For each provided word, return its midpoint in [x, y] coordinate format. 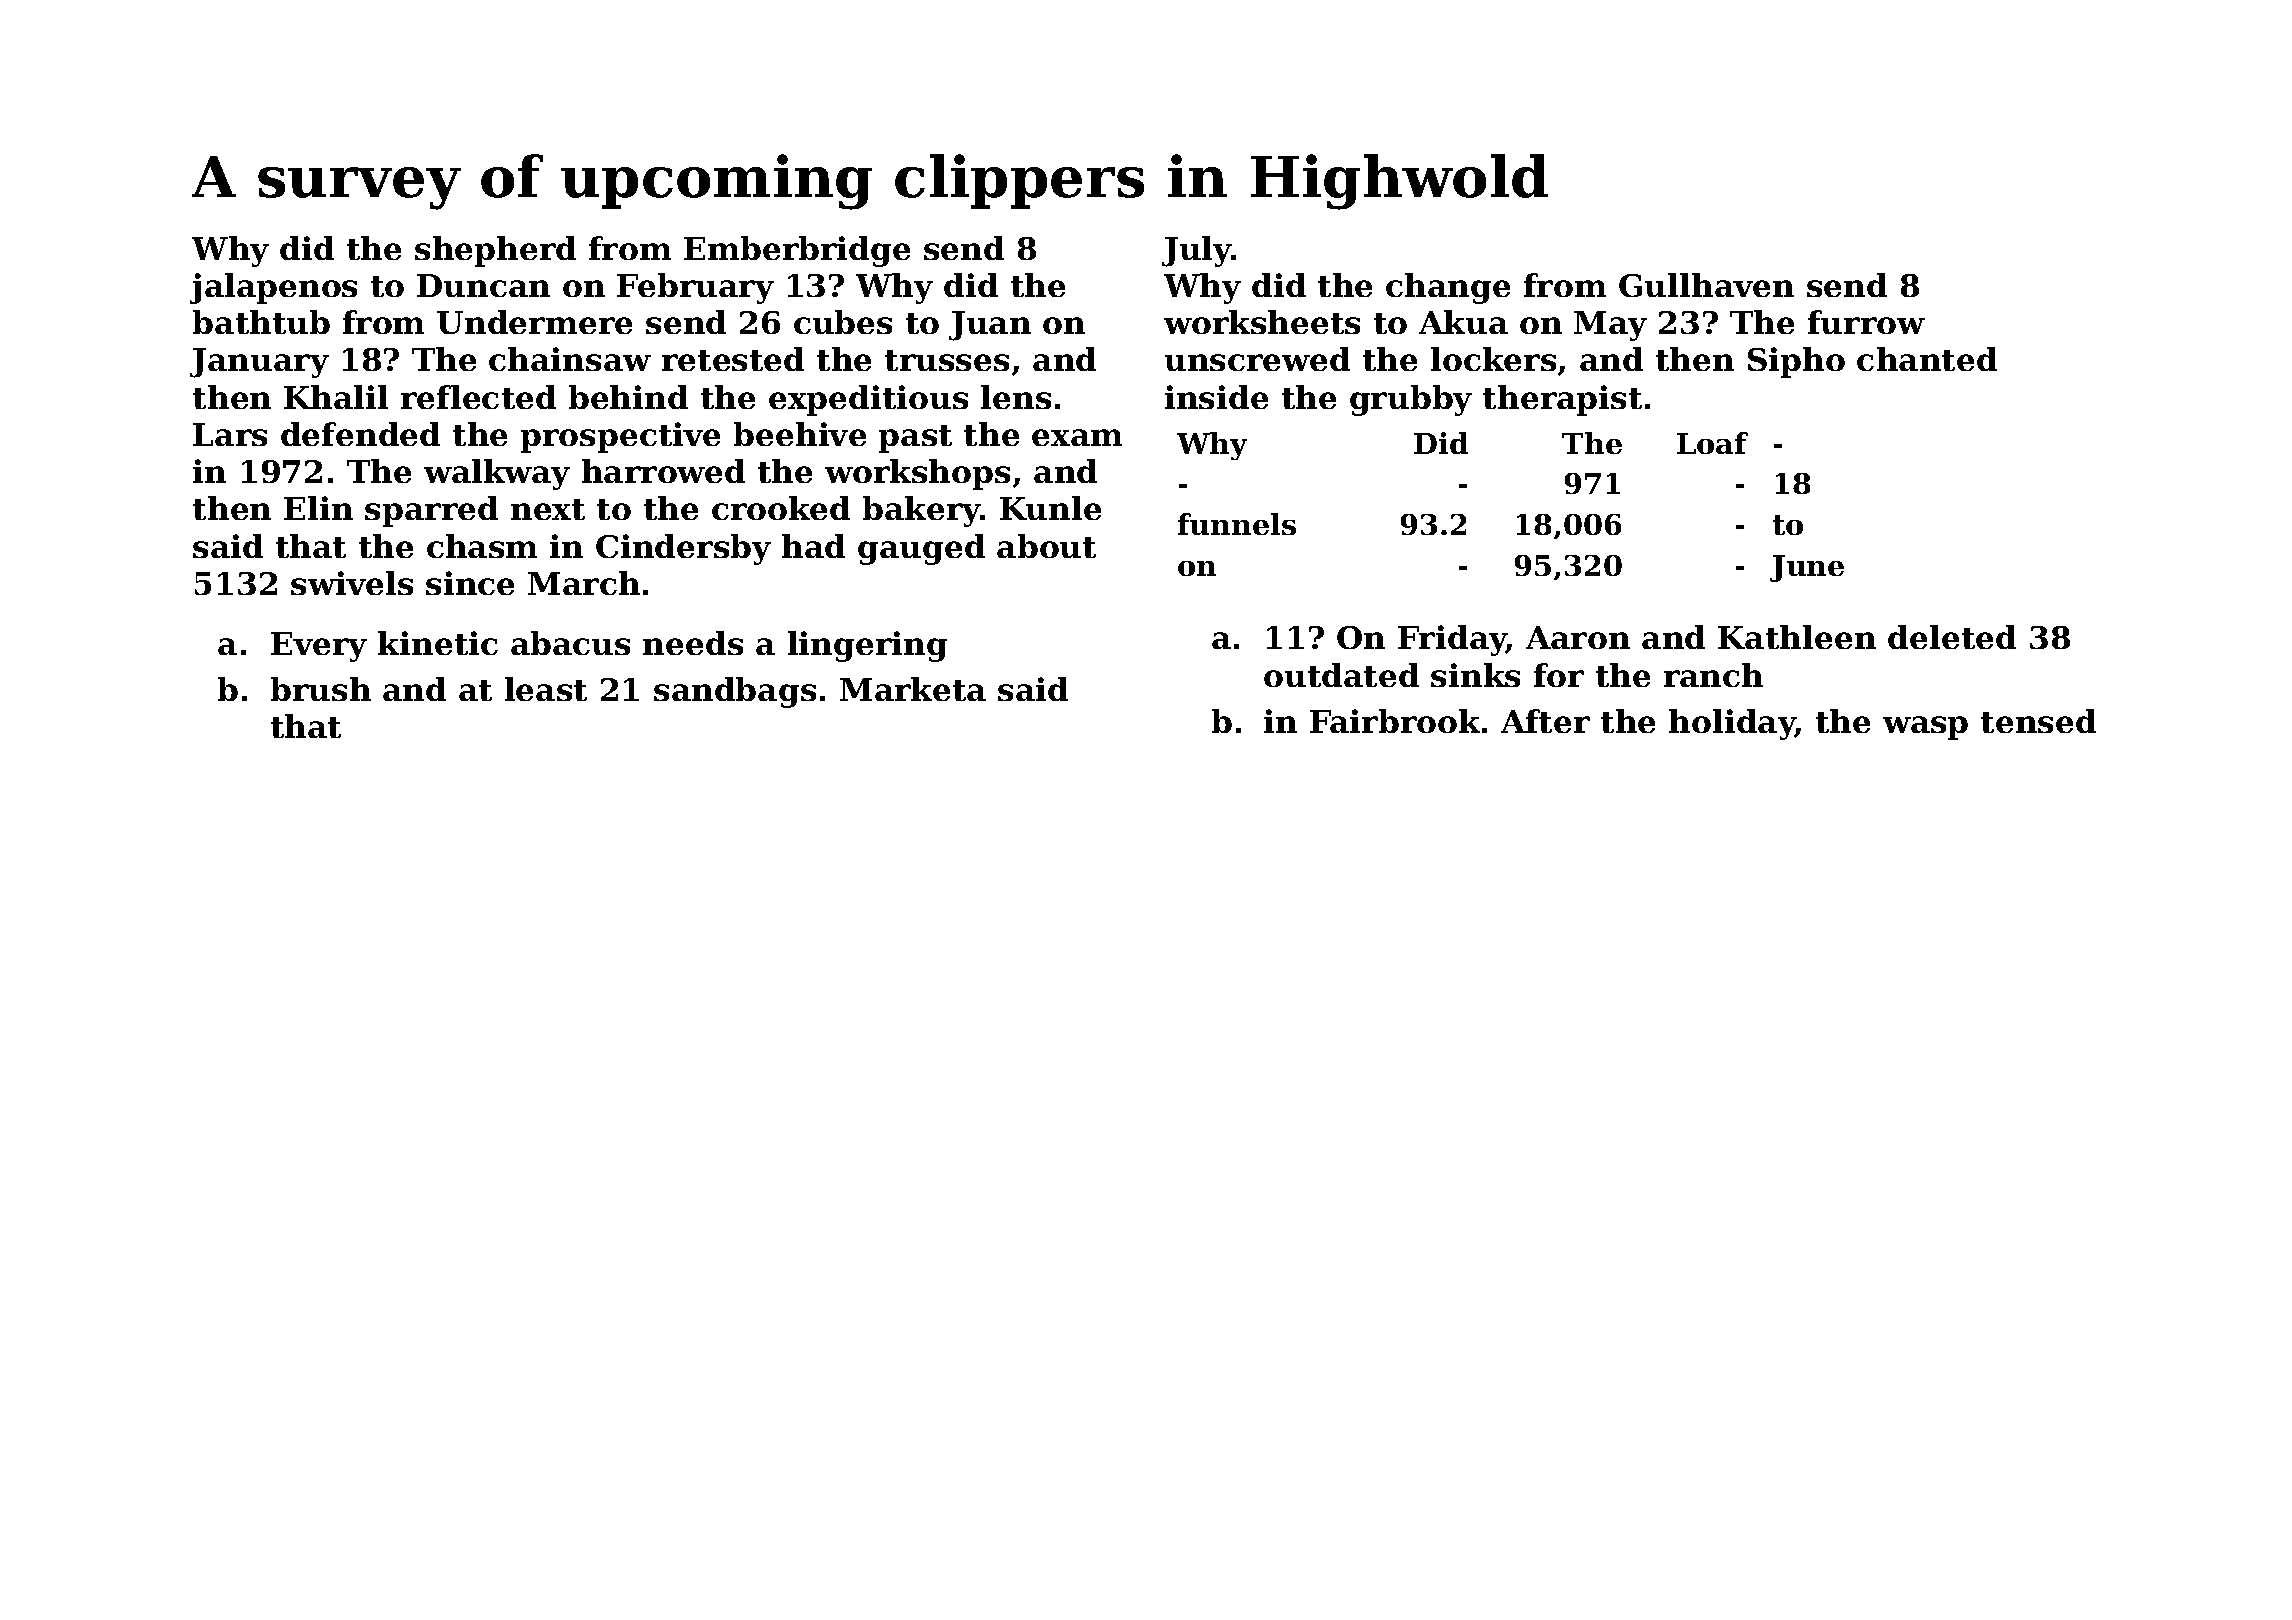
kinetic [438, 643]
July [1197, 251]
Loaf [1712, 443]
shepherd [495, 251]
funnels [1237, 524]
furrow [1866, 322]
